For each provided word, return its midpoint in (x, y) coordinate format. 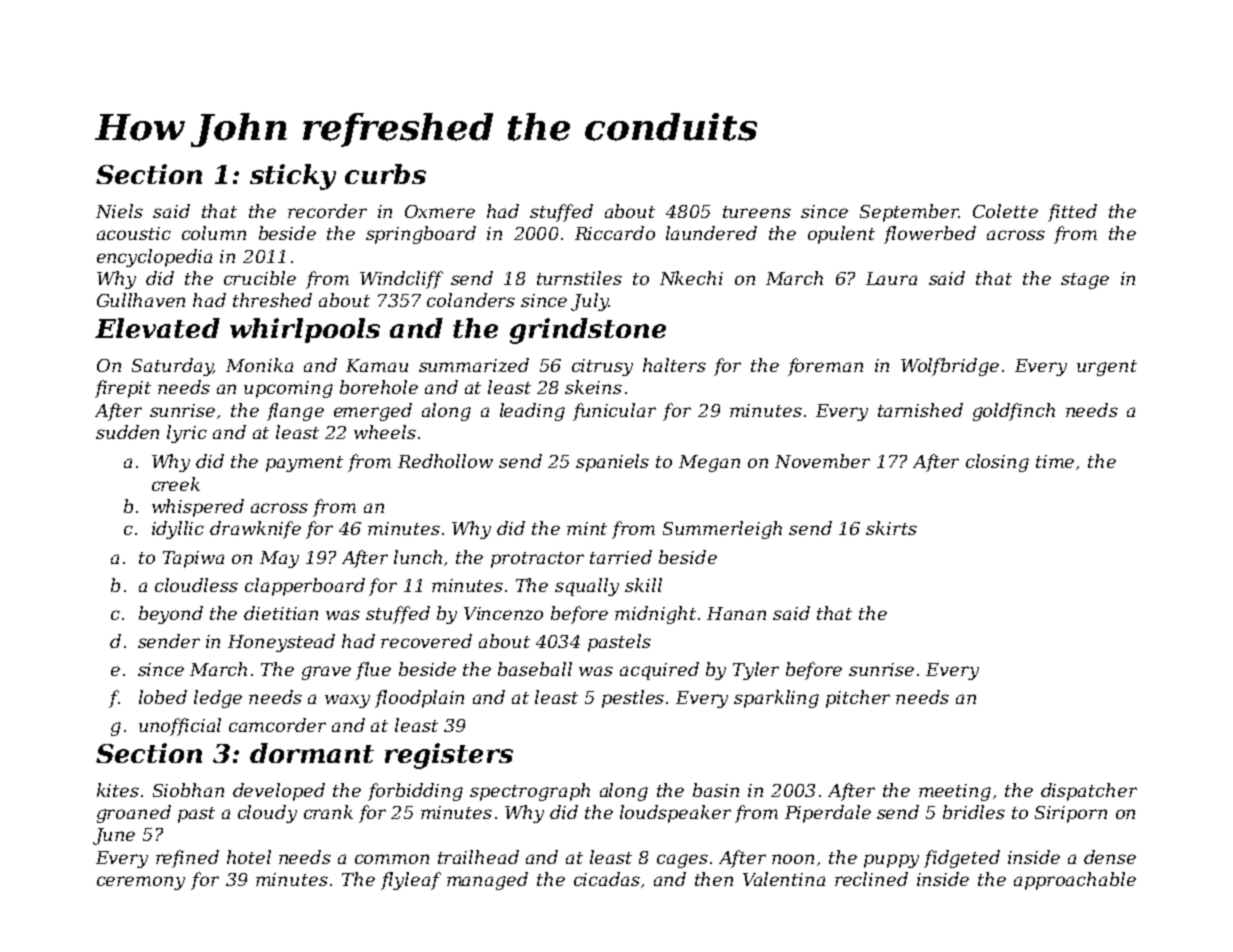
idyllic (178, 530)
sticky (293, 177)
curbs (385, 174)
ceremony (141, 883)
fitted (1072, 213)
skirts (891, 528)
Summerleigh (722, 530)
